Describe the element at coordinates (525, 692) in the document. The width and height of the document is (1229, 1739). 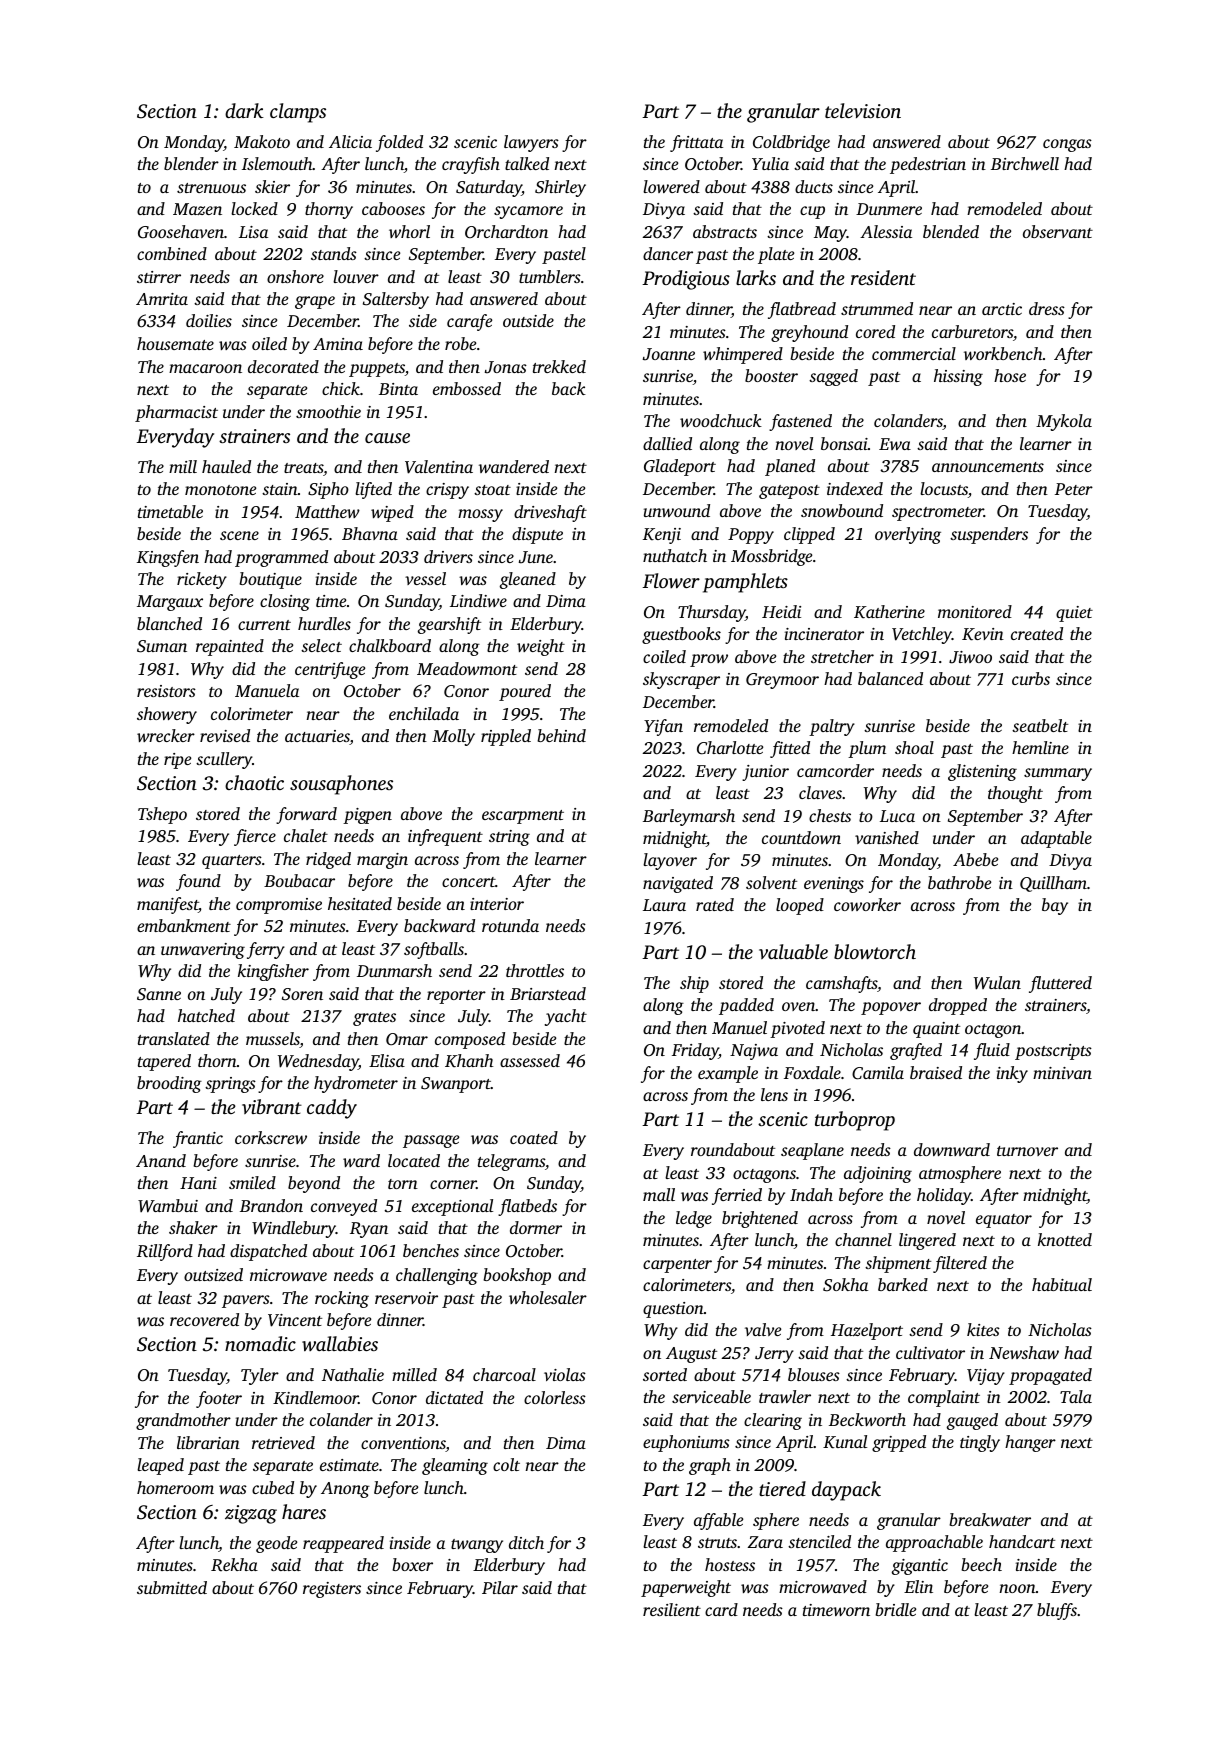
I see `poured` at that location.
